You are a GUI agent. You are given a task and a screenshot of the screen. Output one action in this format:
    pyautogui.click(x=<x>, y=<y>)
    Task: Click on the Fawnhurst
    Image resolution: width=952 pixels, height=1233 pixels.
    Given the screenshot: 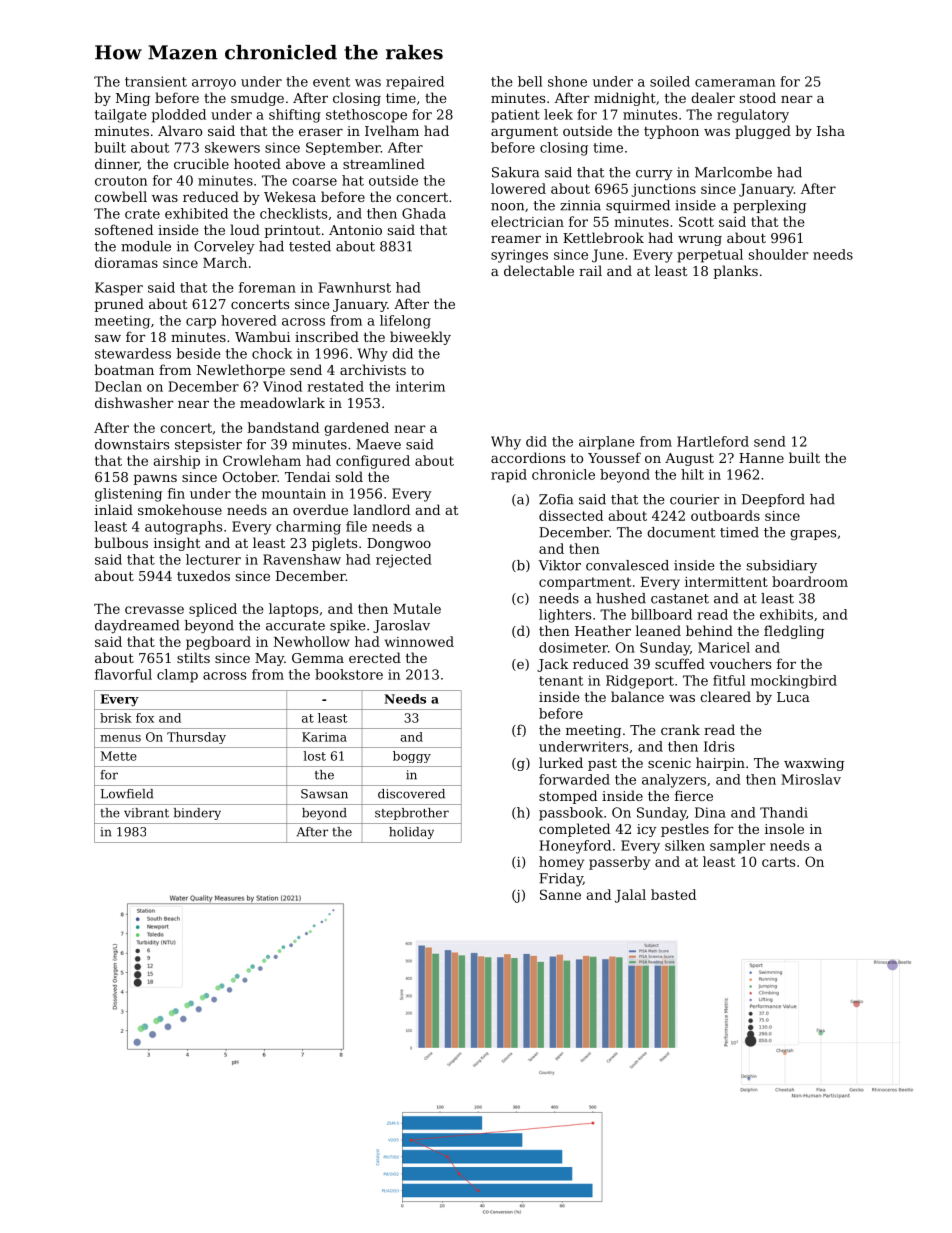 What is the action you would take?
    pyautogui.click(x=354, y=287)
